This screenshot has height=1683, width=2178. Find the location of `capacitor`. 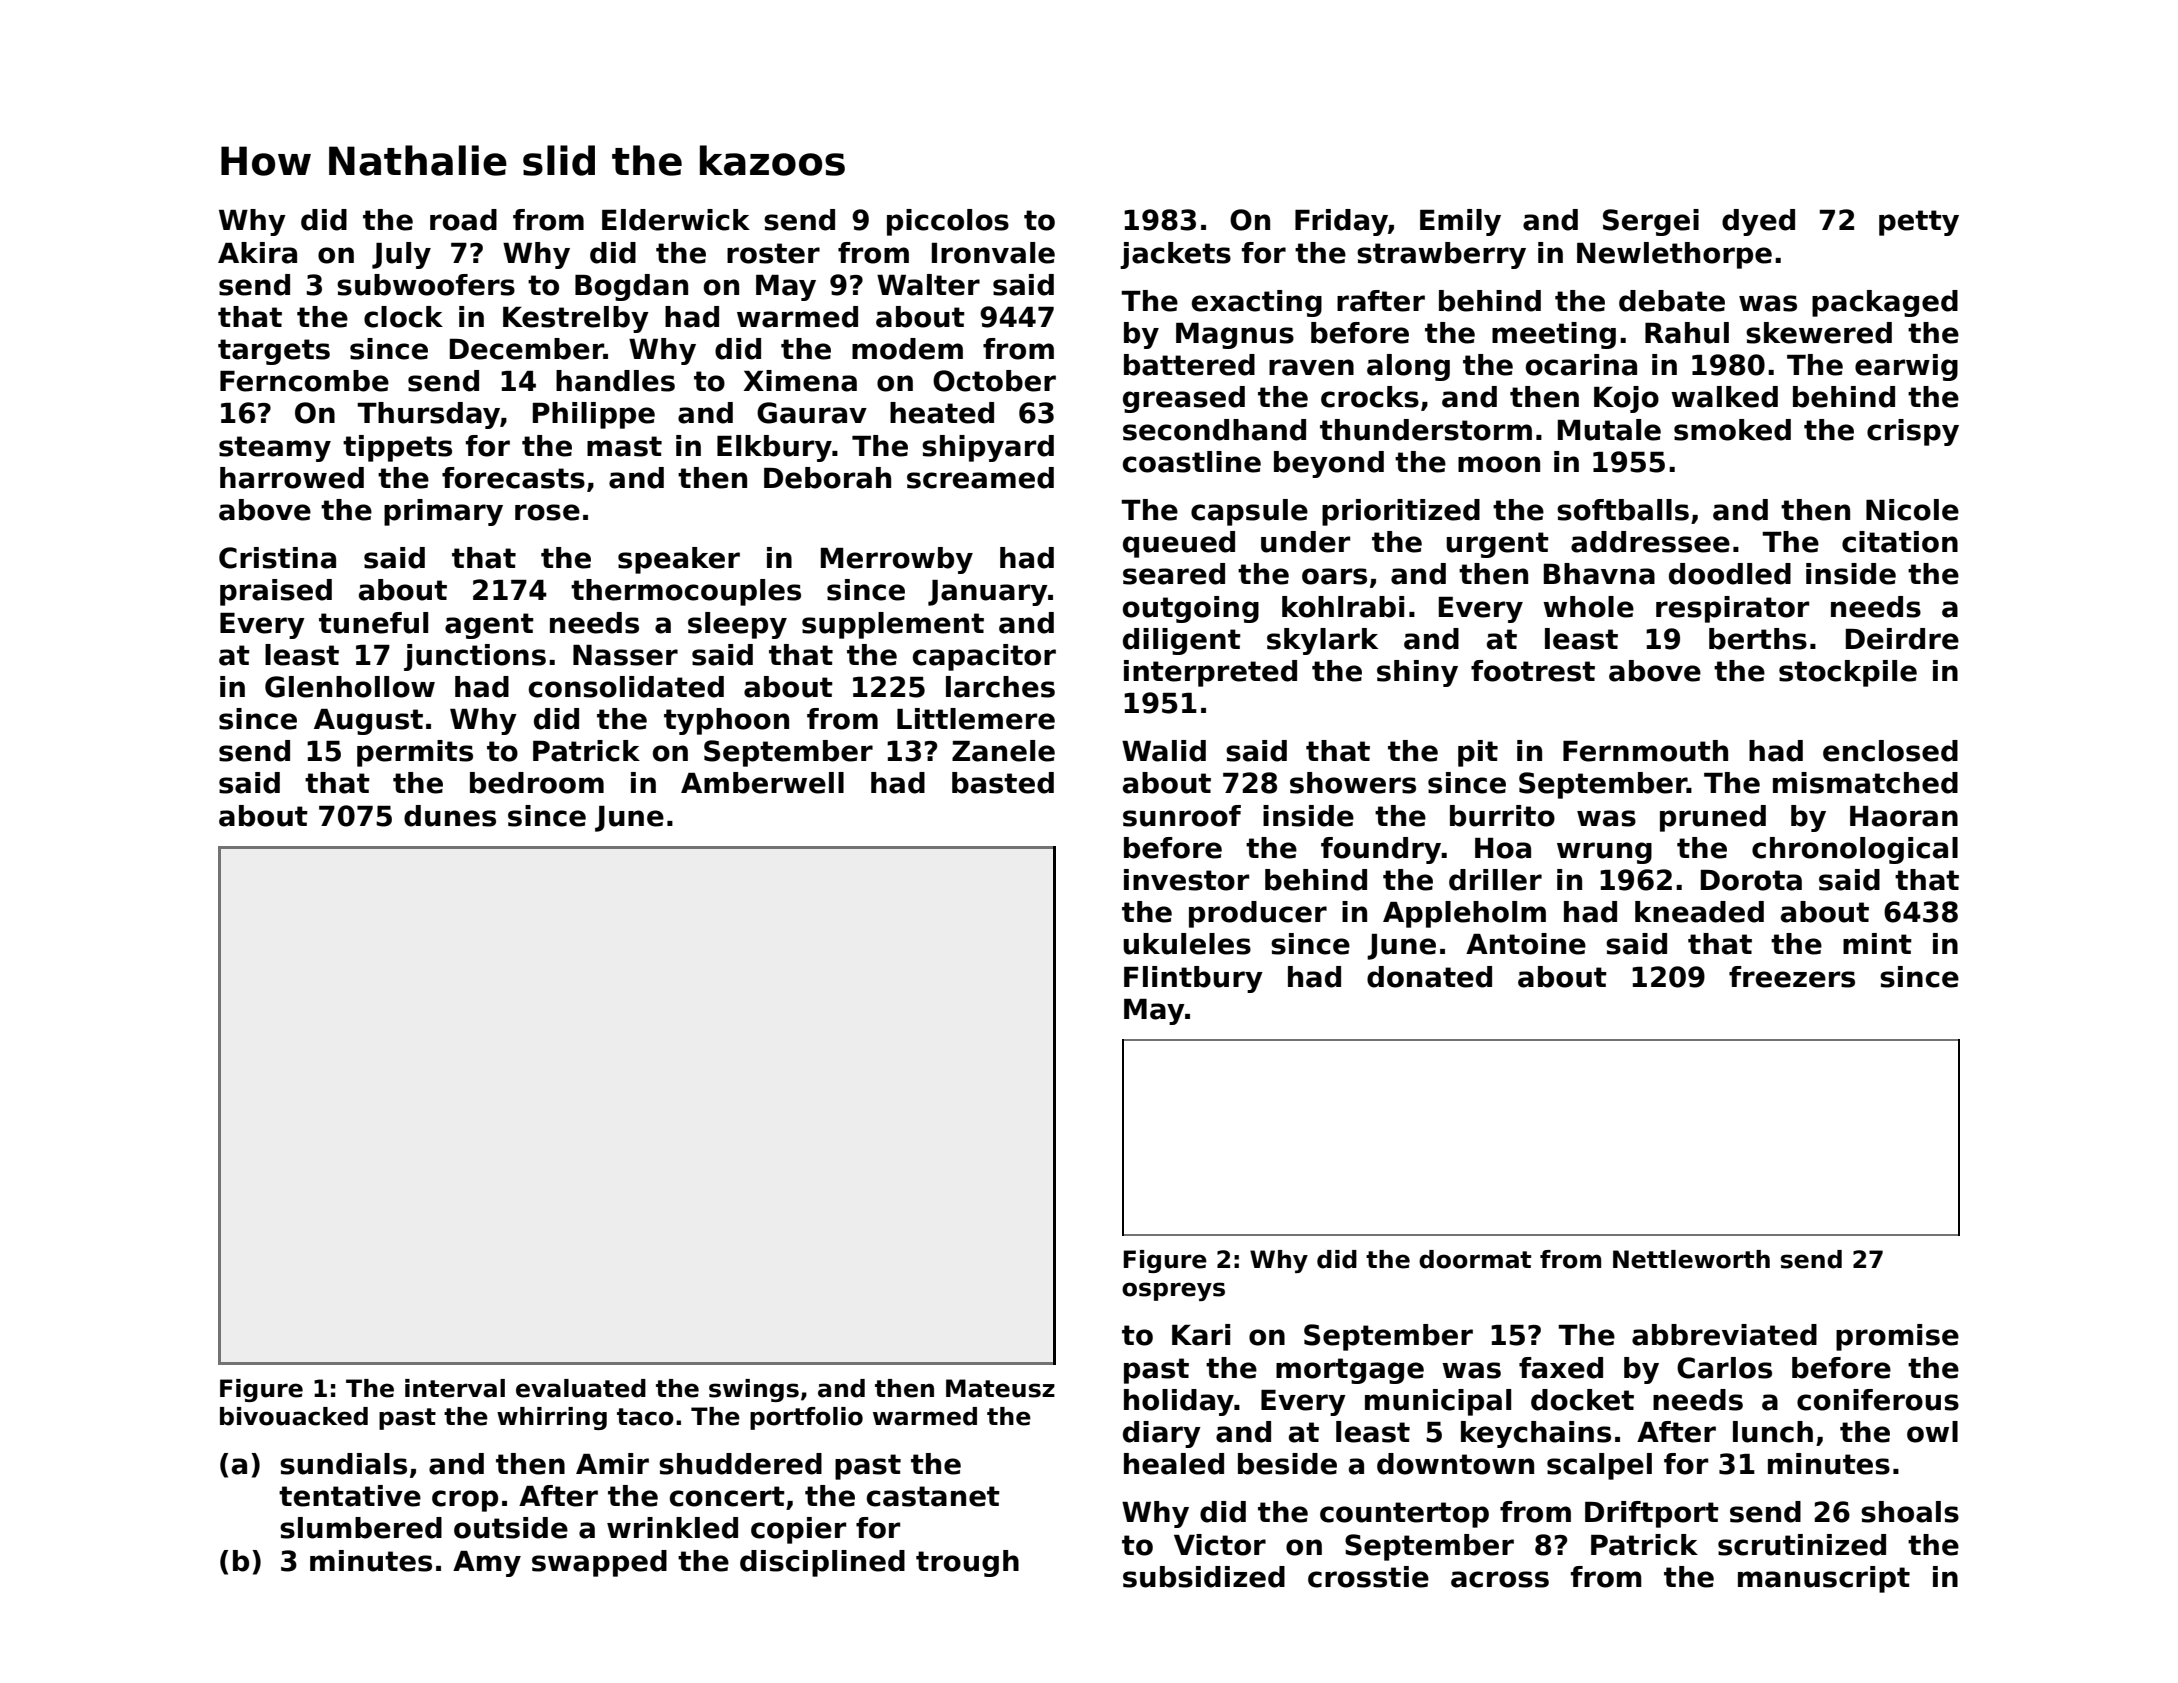

capacitor is located at coordinates (984, 657).
